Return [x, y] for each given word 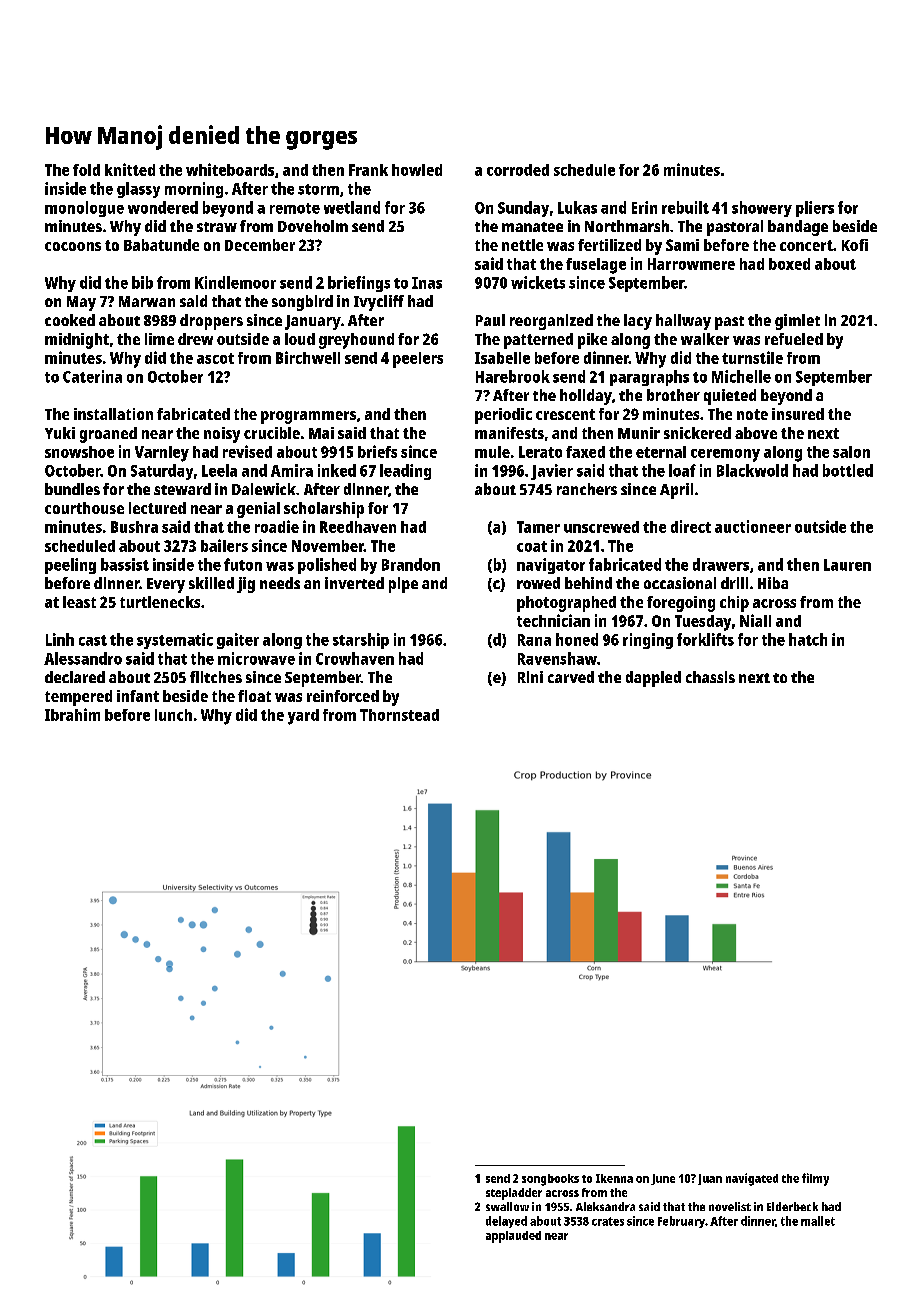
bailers [224, 545]
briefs [377, 451]
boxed [789, 264]
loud [300, 339]
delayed [506, 1222]
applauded [513, 1237]
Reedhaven [358, 527]
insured [798, 414]
